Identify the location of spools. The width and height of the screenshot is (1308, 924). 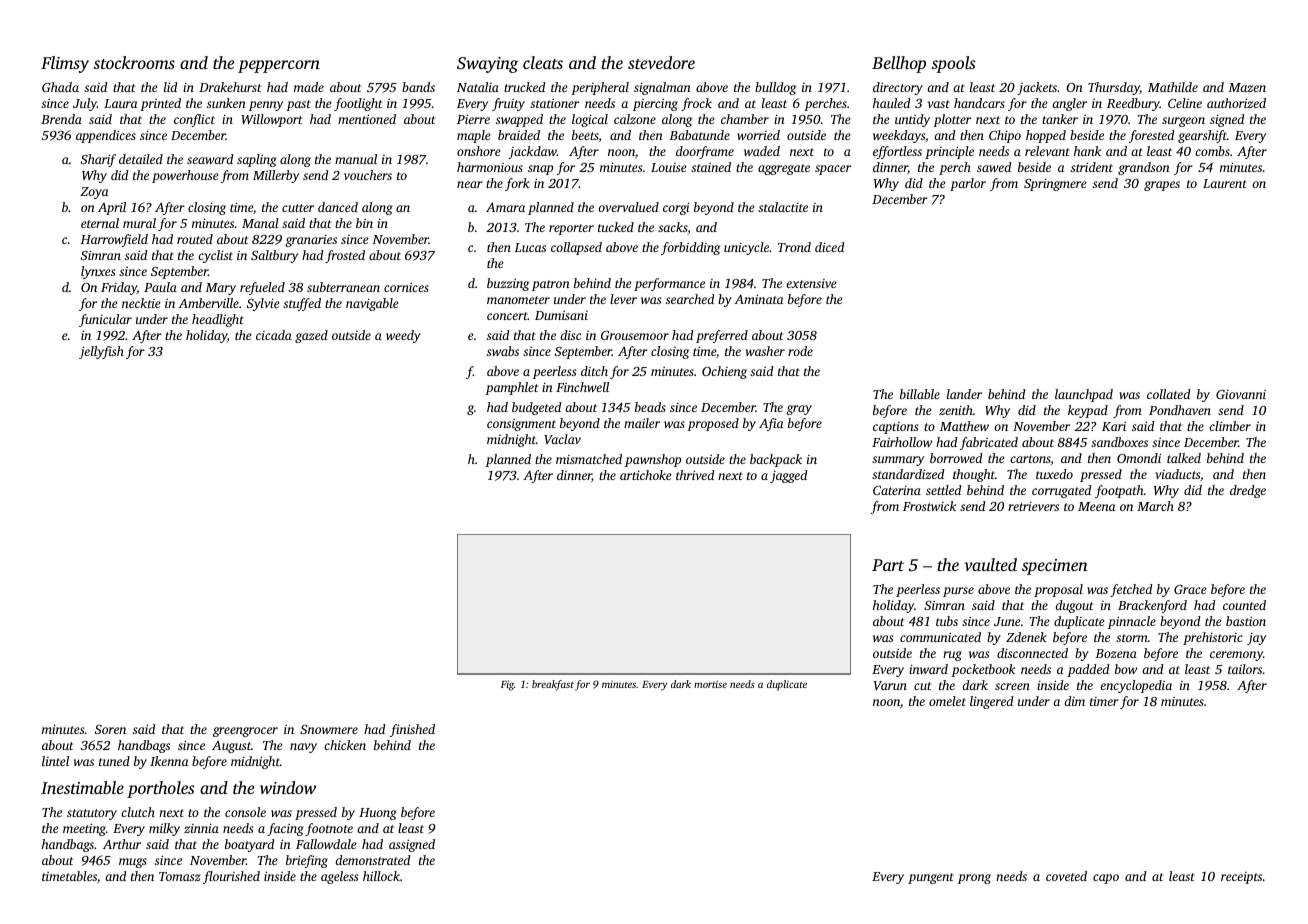
(953, 64).
